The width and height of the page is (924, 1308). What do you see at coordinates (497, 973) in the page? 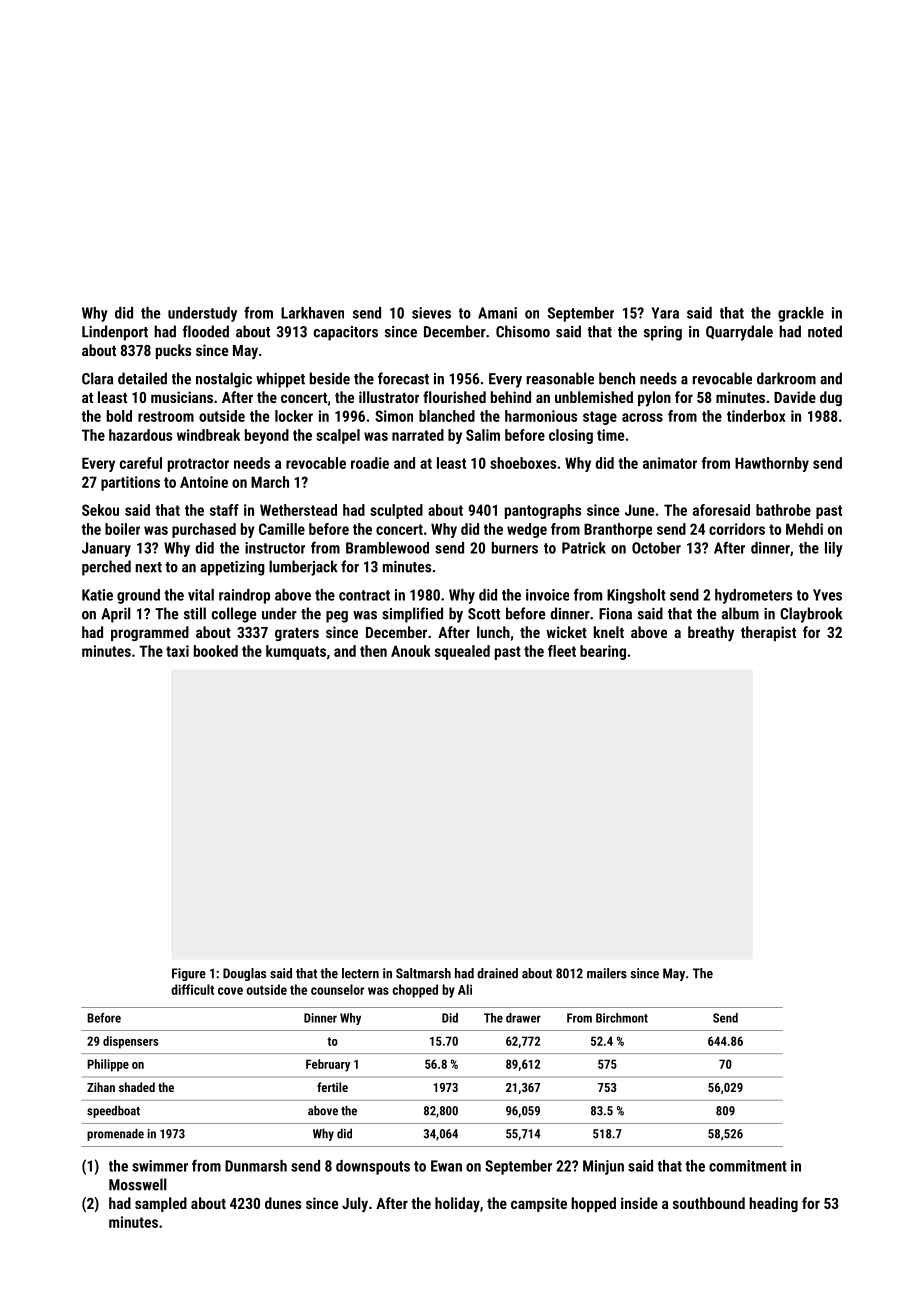
I see `drained` at bounding box center [497, 973].
